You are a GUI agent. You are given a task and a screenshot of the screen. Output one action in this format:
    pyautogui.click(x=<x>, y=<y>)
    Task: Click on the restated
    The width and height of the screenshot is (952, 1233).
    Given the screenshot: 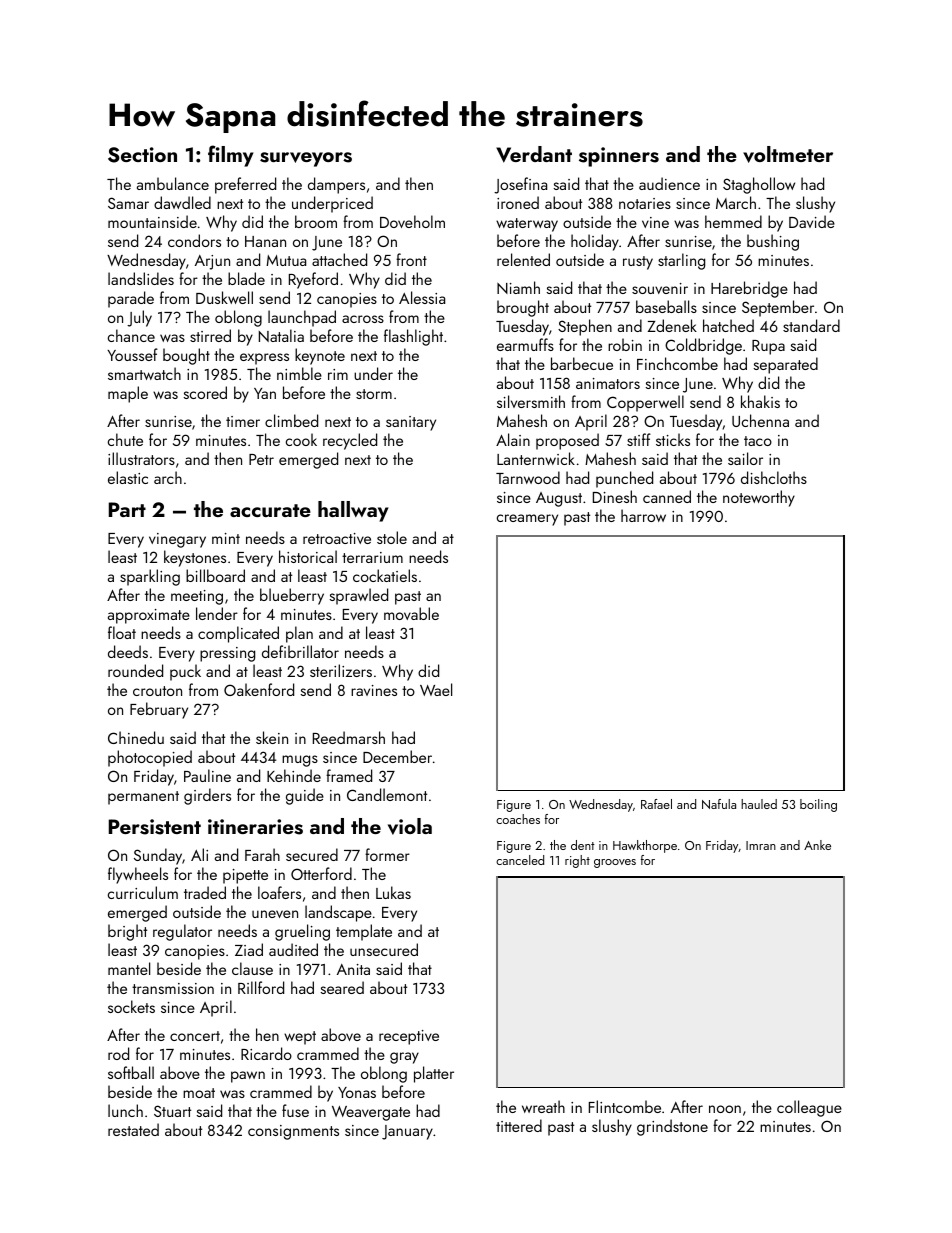 What is the action you would take?
    pyautogui.click(x=133, y=1129)
